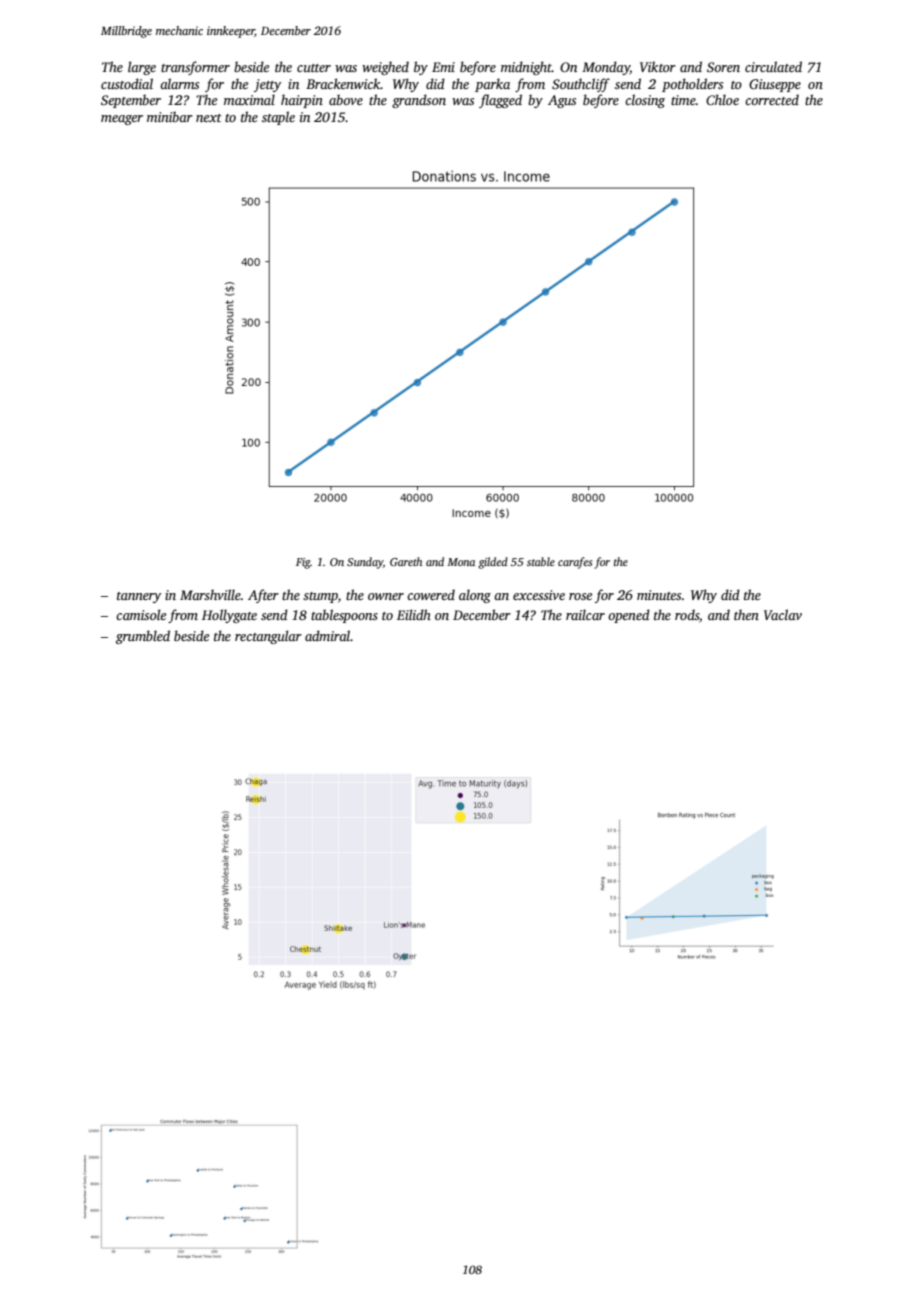  I want to click on tannery, so click(139, 597).
